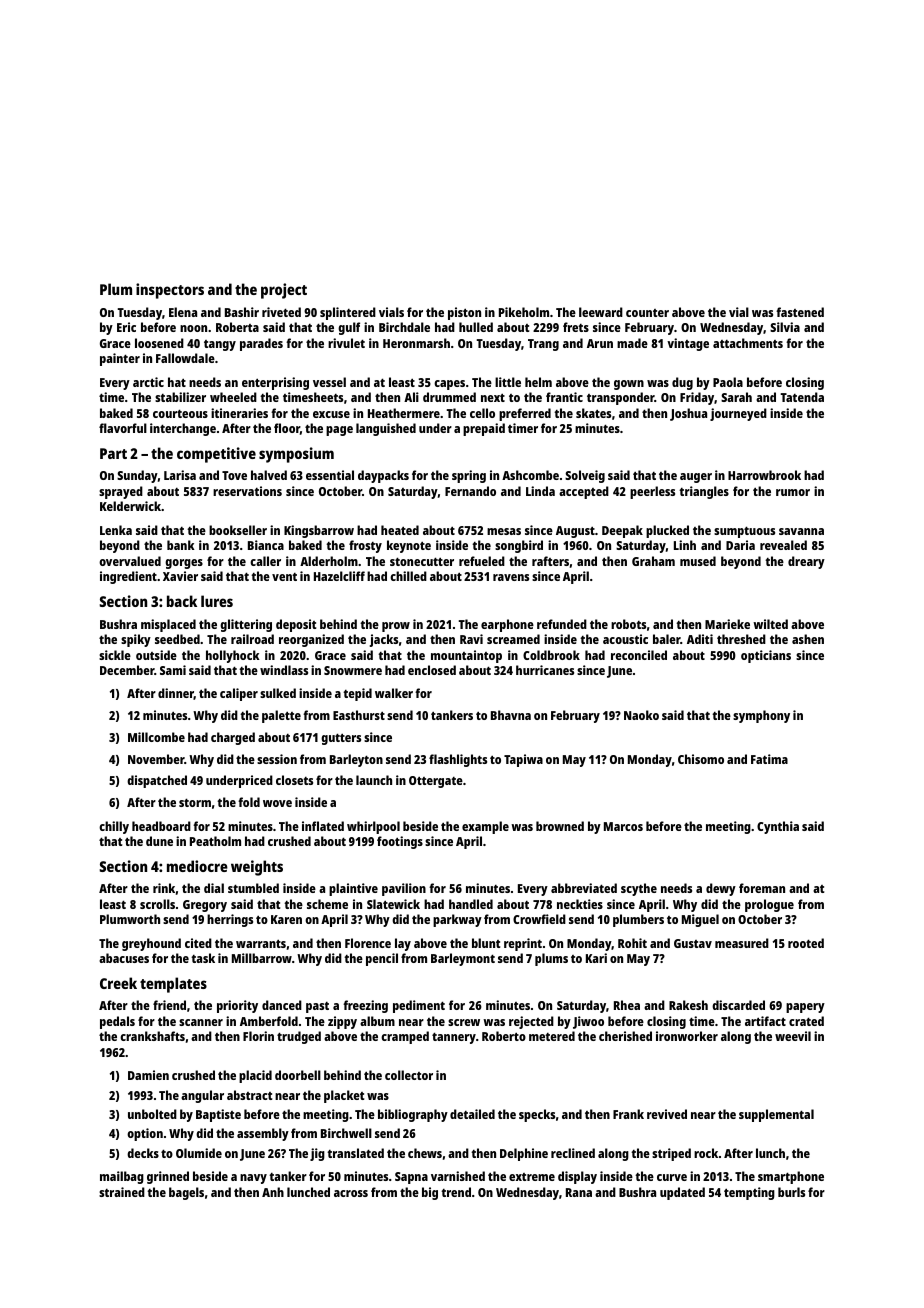  I want to click on gown, so click(629, 385).
